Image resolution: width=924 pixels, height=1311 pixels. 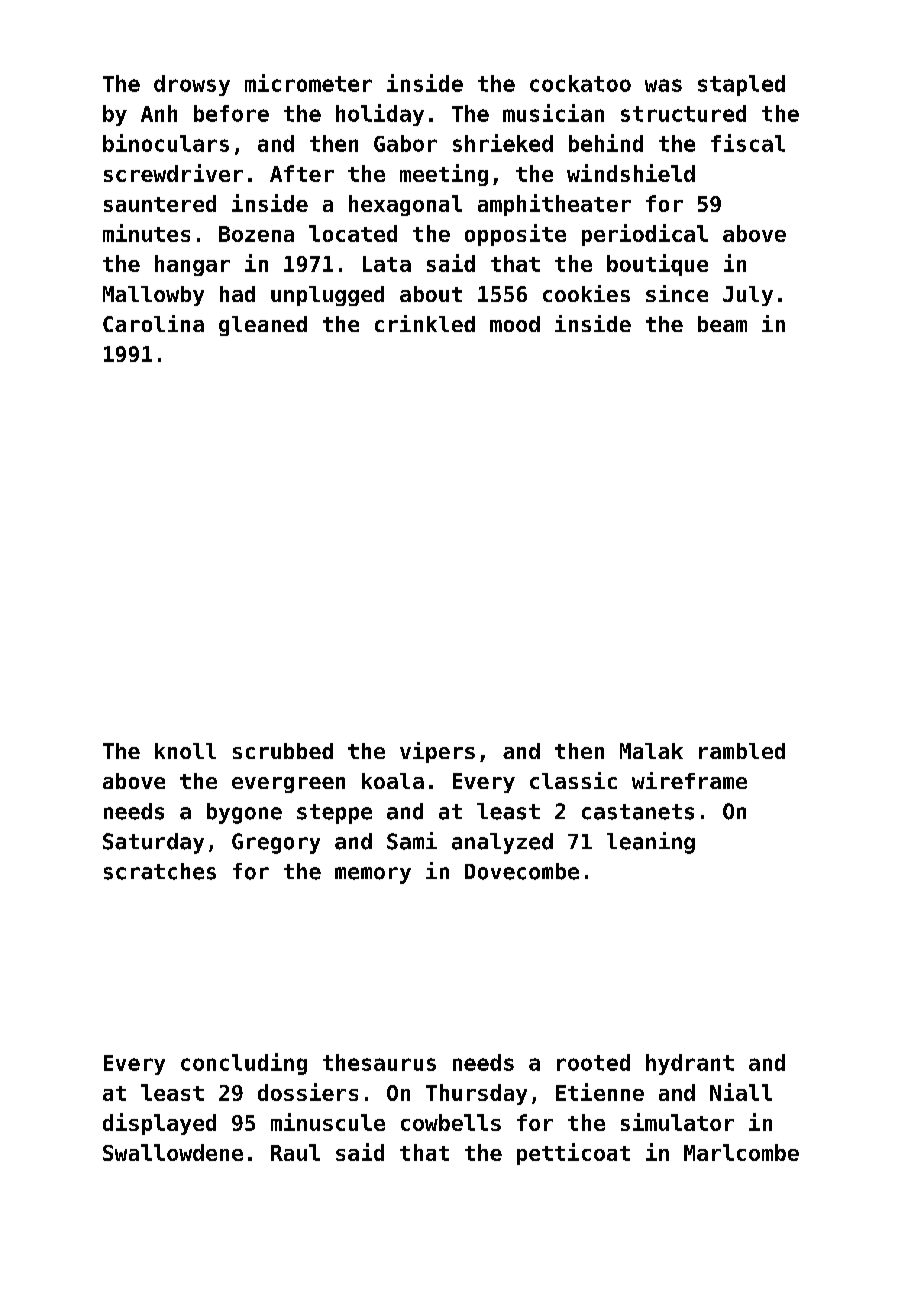 I want to click on Dovecombe, so click(x=522, y=871).
